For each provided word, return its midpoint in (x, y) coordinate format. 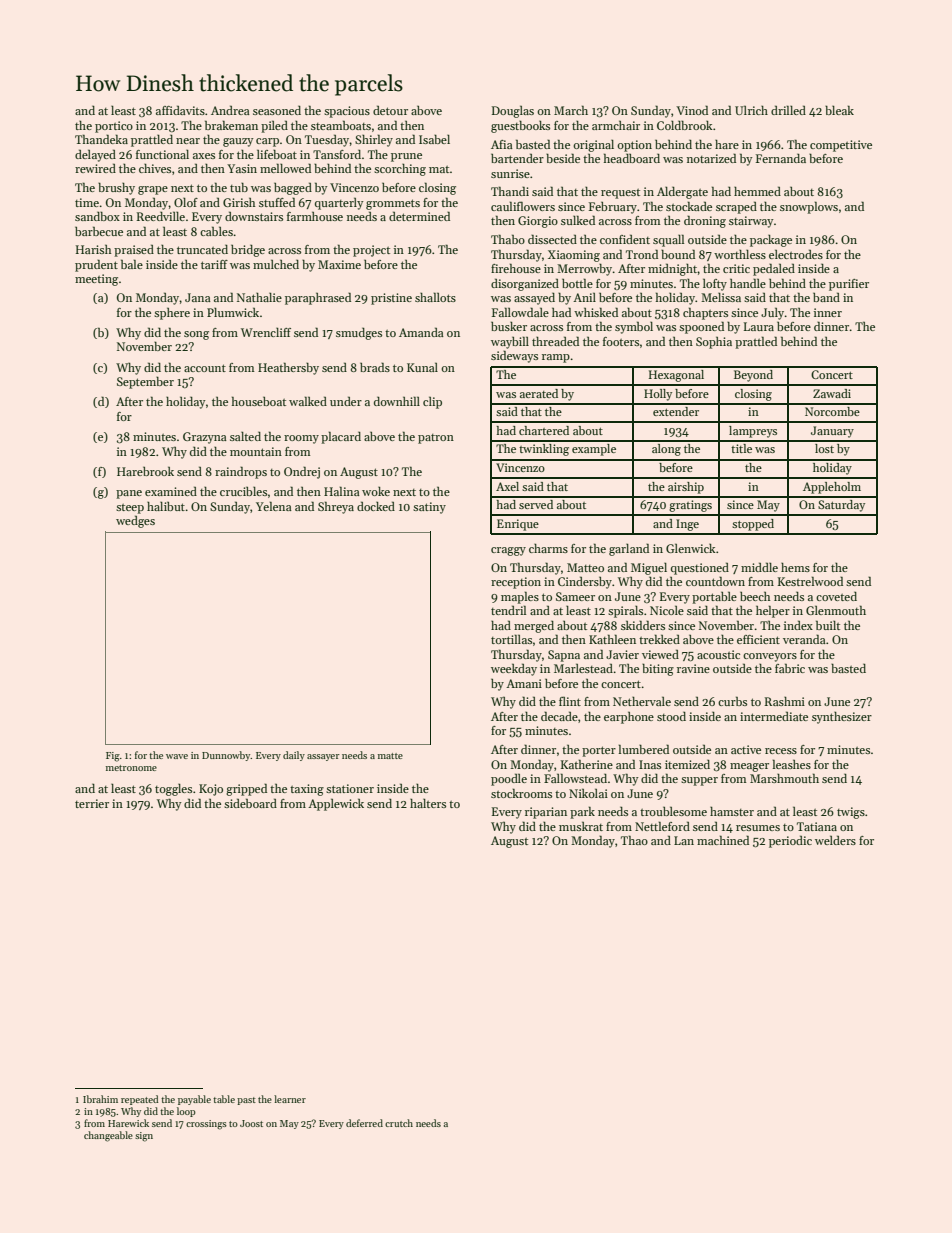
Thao (634, 840)
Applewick (336, 804)
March (571, 110)
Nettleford (662, 826)
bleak (839, 110)
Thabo (508, 239)
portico (114, 127)
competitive (841, 146)
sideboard (250, 803)
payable (194, 1100)
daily (294, 756)
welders (835, 840)
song (196, 335)
